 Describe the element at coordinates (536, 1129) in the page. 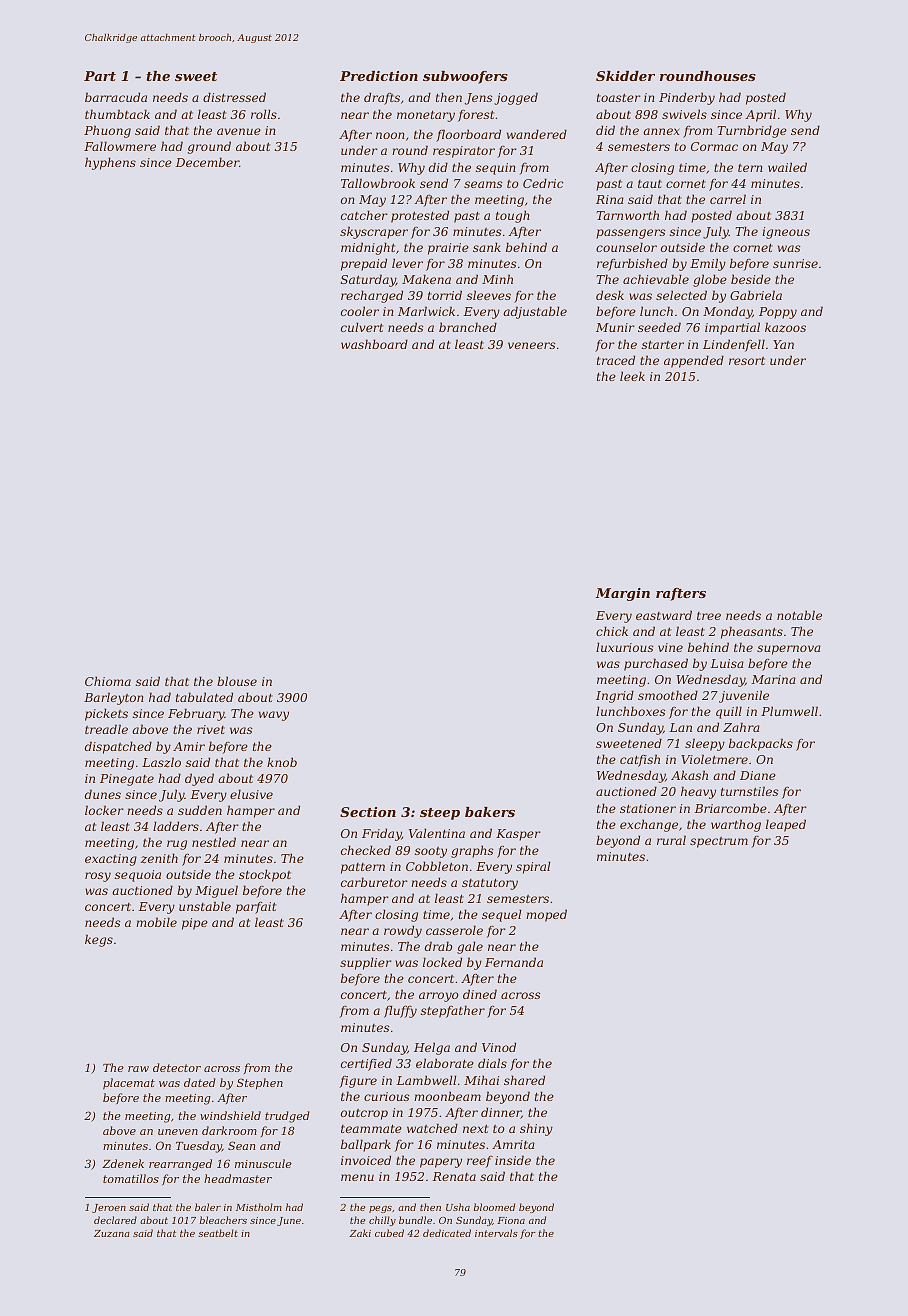

I see `shiny` at that location.
